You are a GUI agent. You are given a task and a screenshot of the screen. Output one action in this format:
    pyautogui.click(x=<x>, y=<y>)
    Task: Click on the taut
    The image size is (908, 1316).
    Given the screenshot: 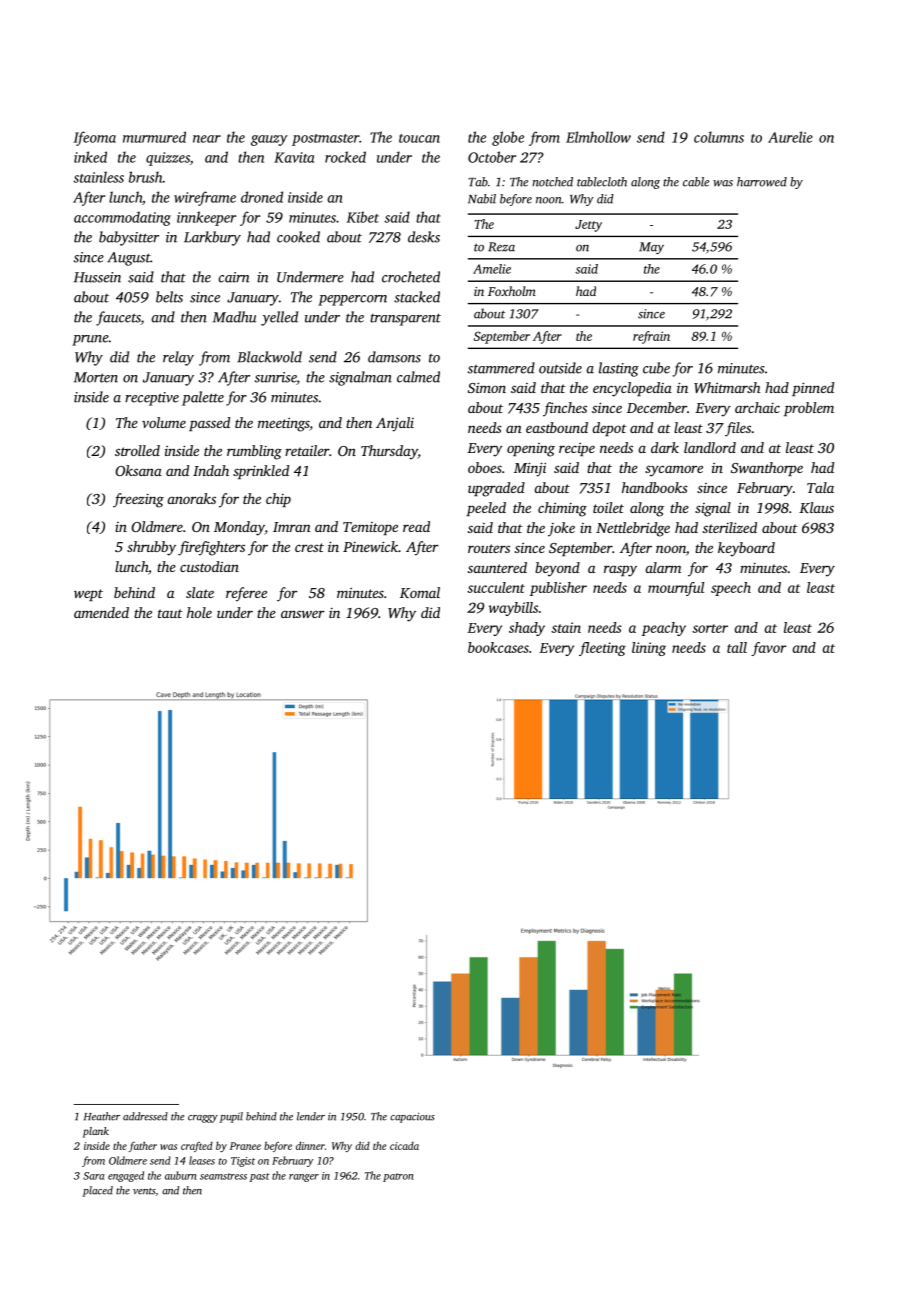 What is the action you would take?
    pyautogui.click(x=170, y=613)
